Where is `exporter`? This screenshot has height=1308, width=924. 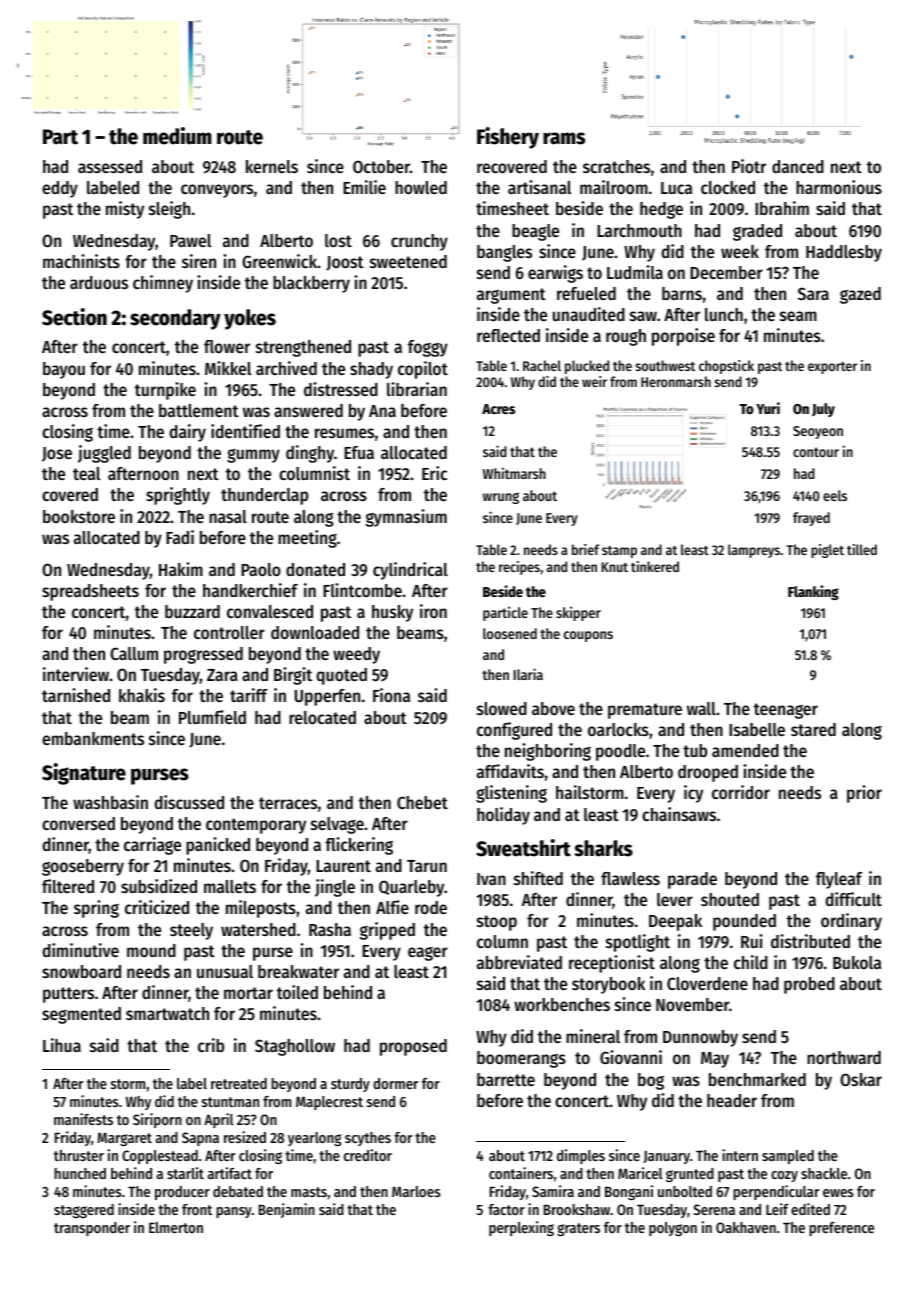
exporter is located at coordinates (832, 368).
